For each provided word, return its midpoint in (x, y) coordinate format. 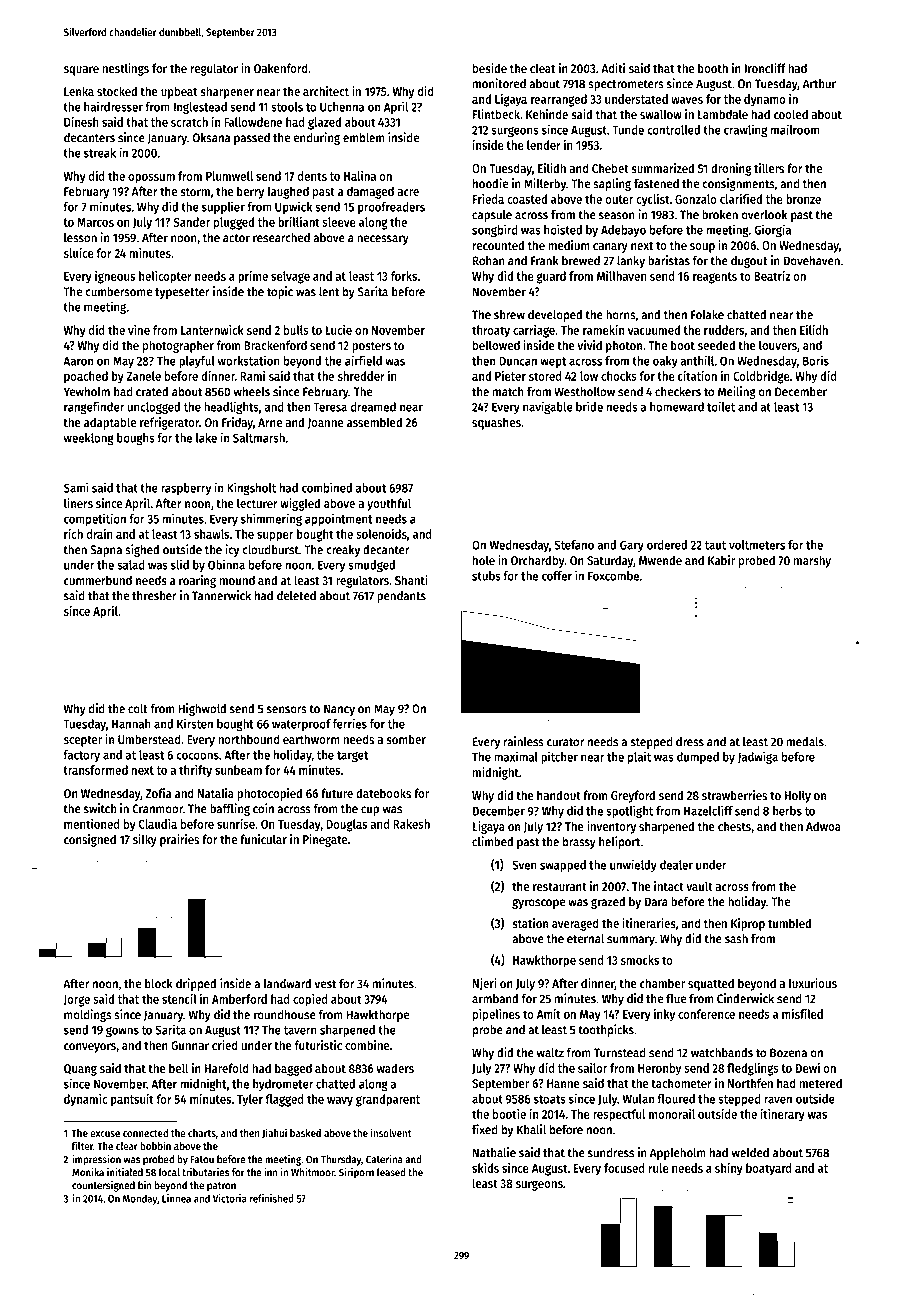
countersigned (103, 1186)
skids (485, 1168)
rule (659, 1168)
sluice (79, 253)
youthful (389, 504)
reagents (715, 278)
